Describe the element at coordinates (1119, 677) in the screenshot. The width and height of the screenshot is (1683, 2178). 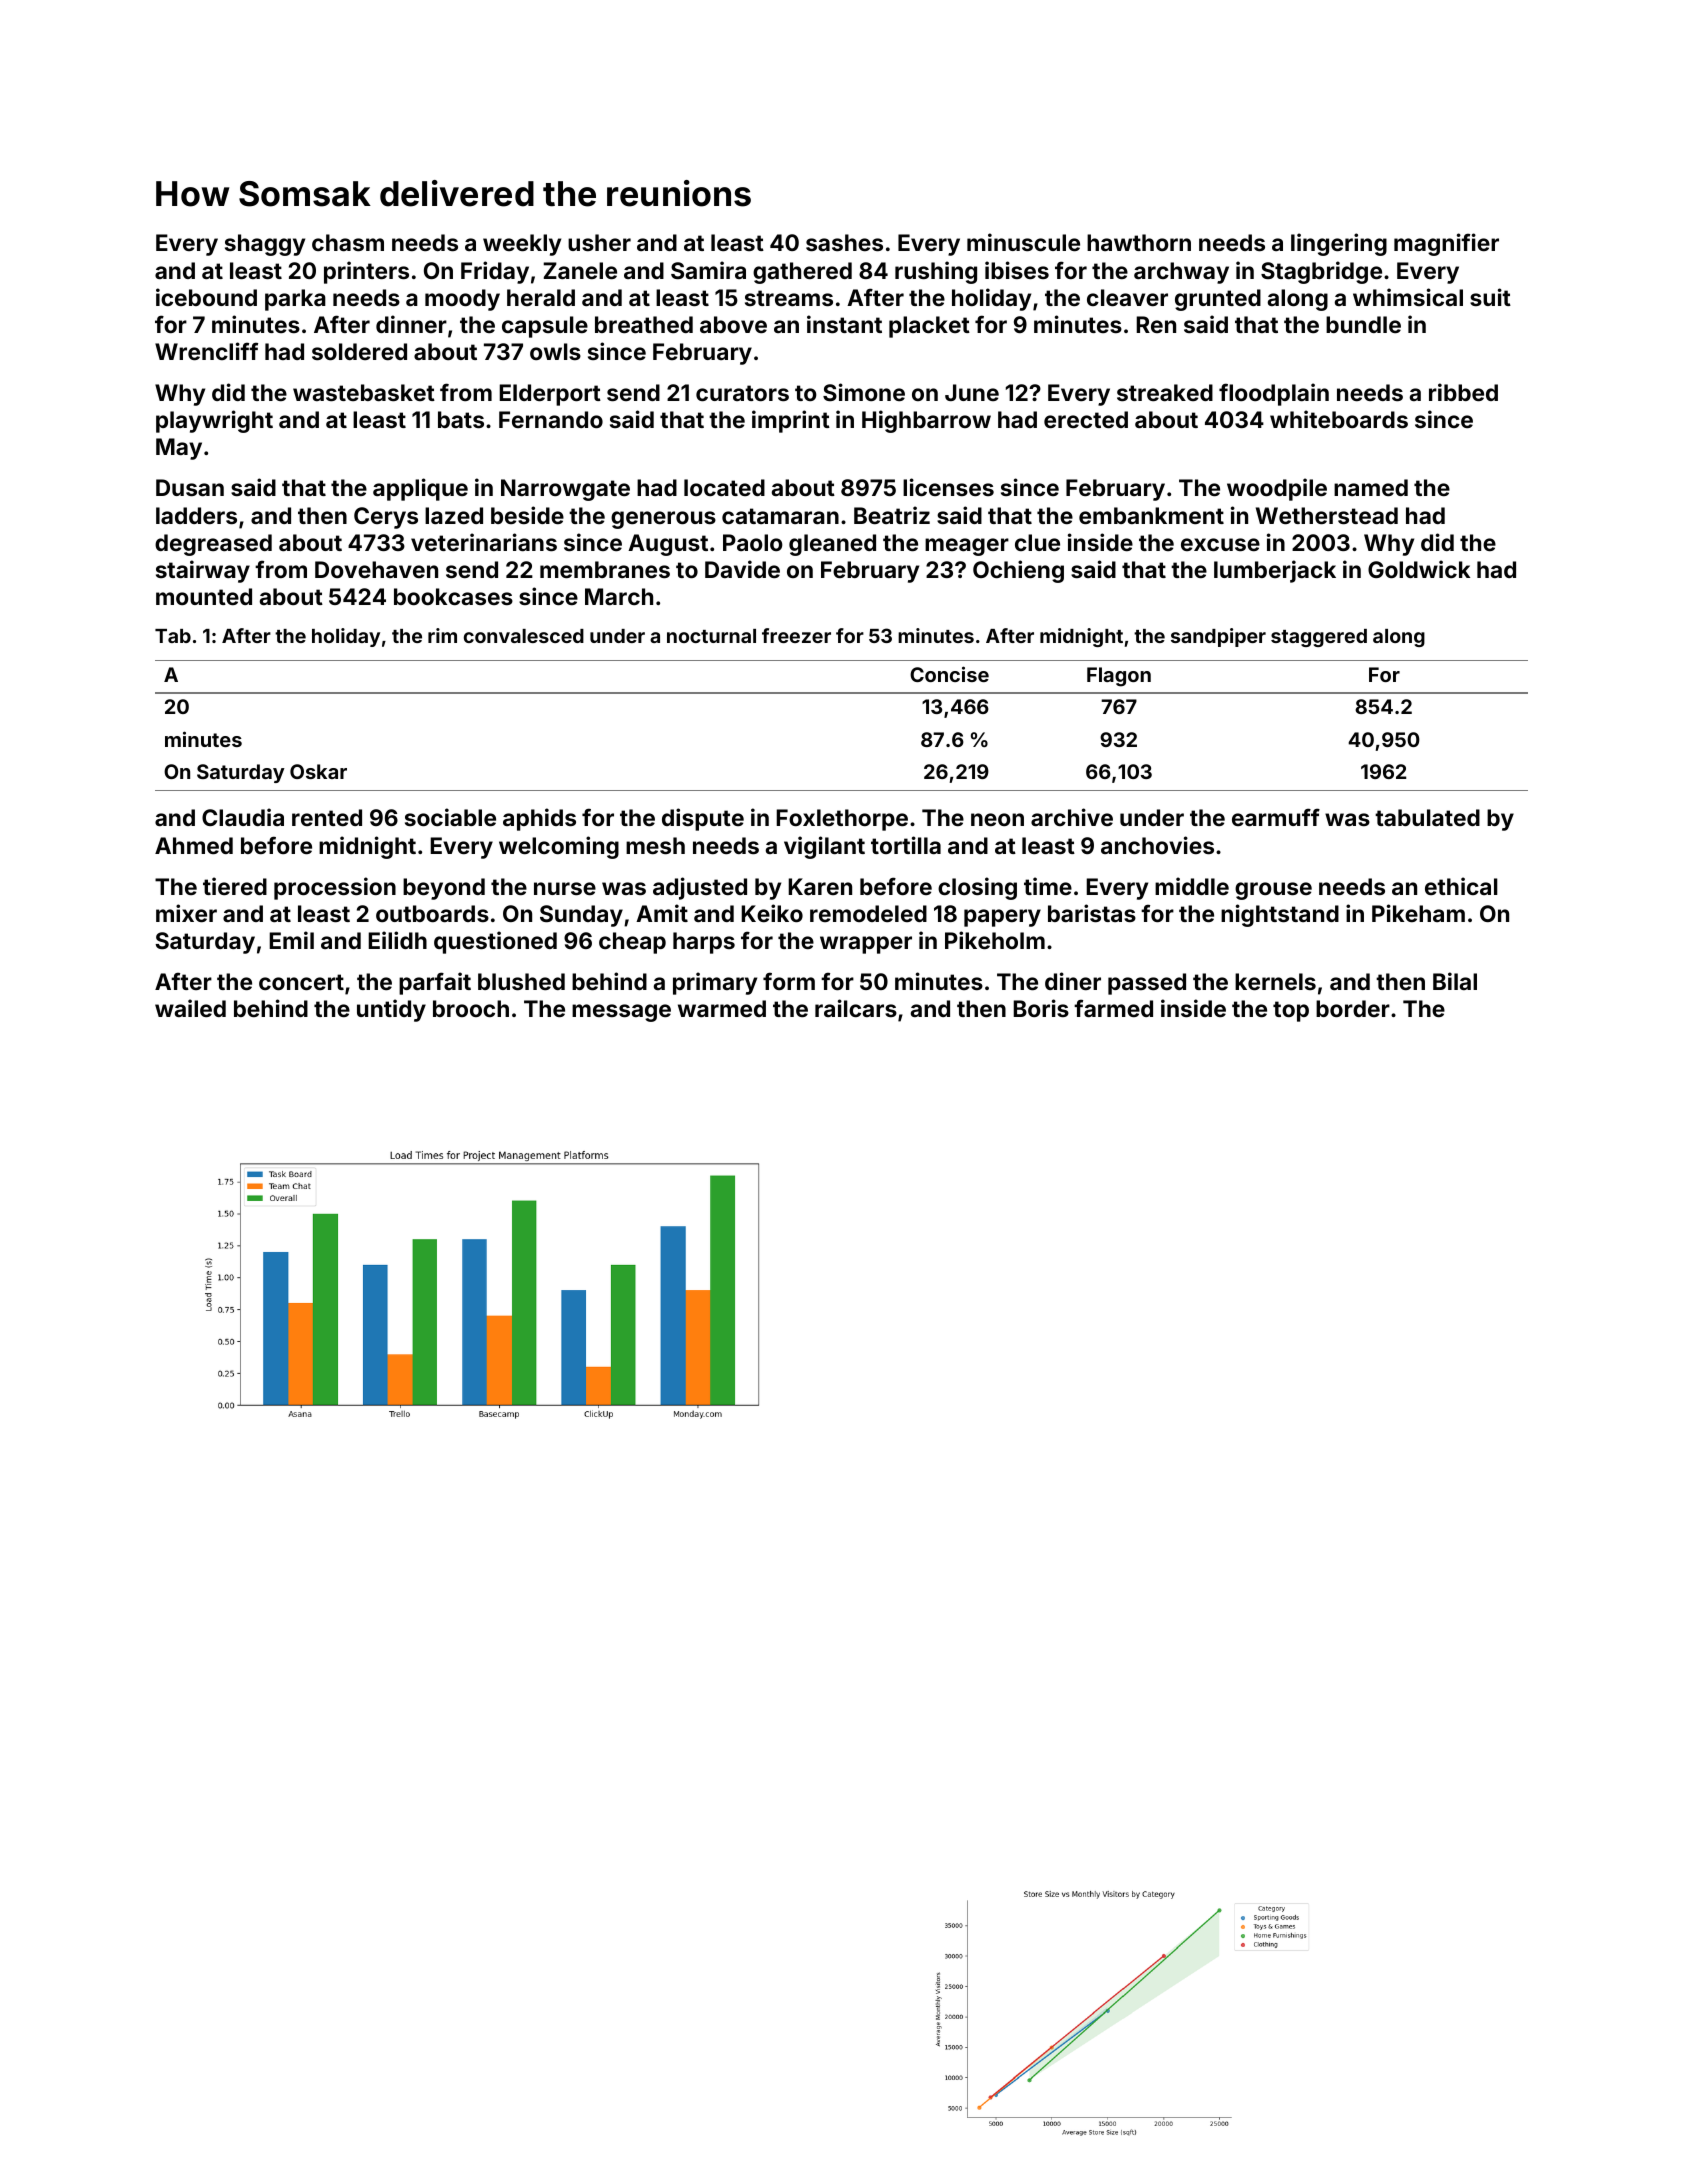
I see `Flagon` at that location.
